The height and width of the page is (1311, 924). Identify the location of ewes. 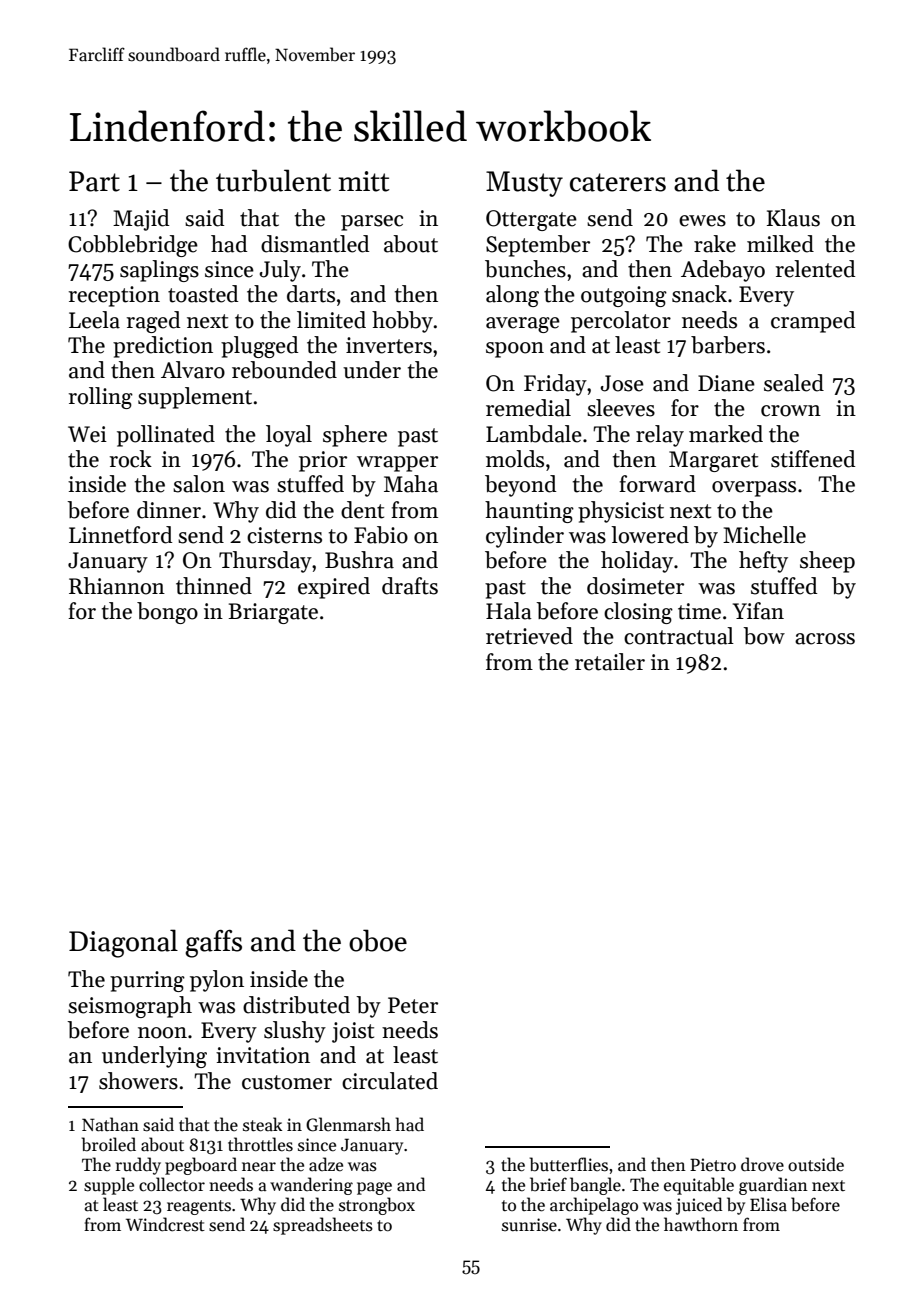
(702, 221).
